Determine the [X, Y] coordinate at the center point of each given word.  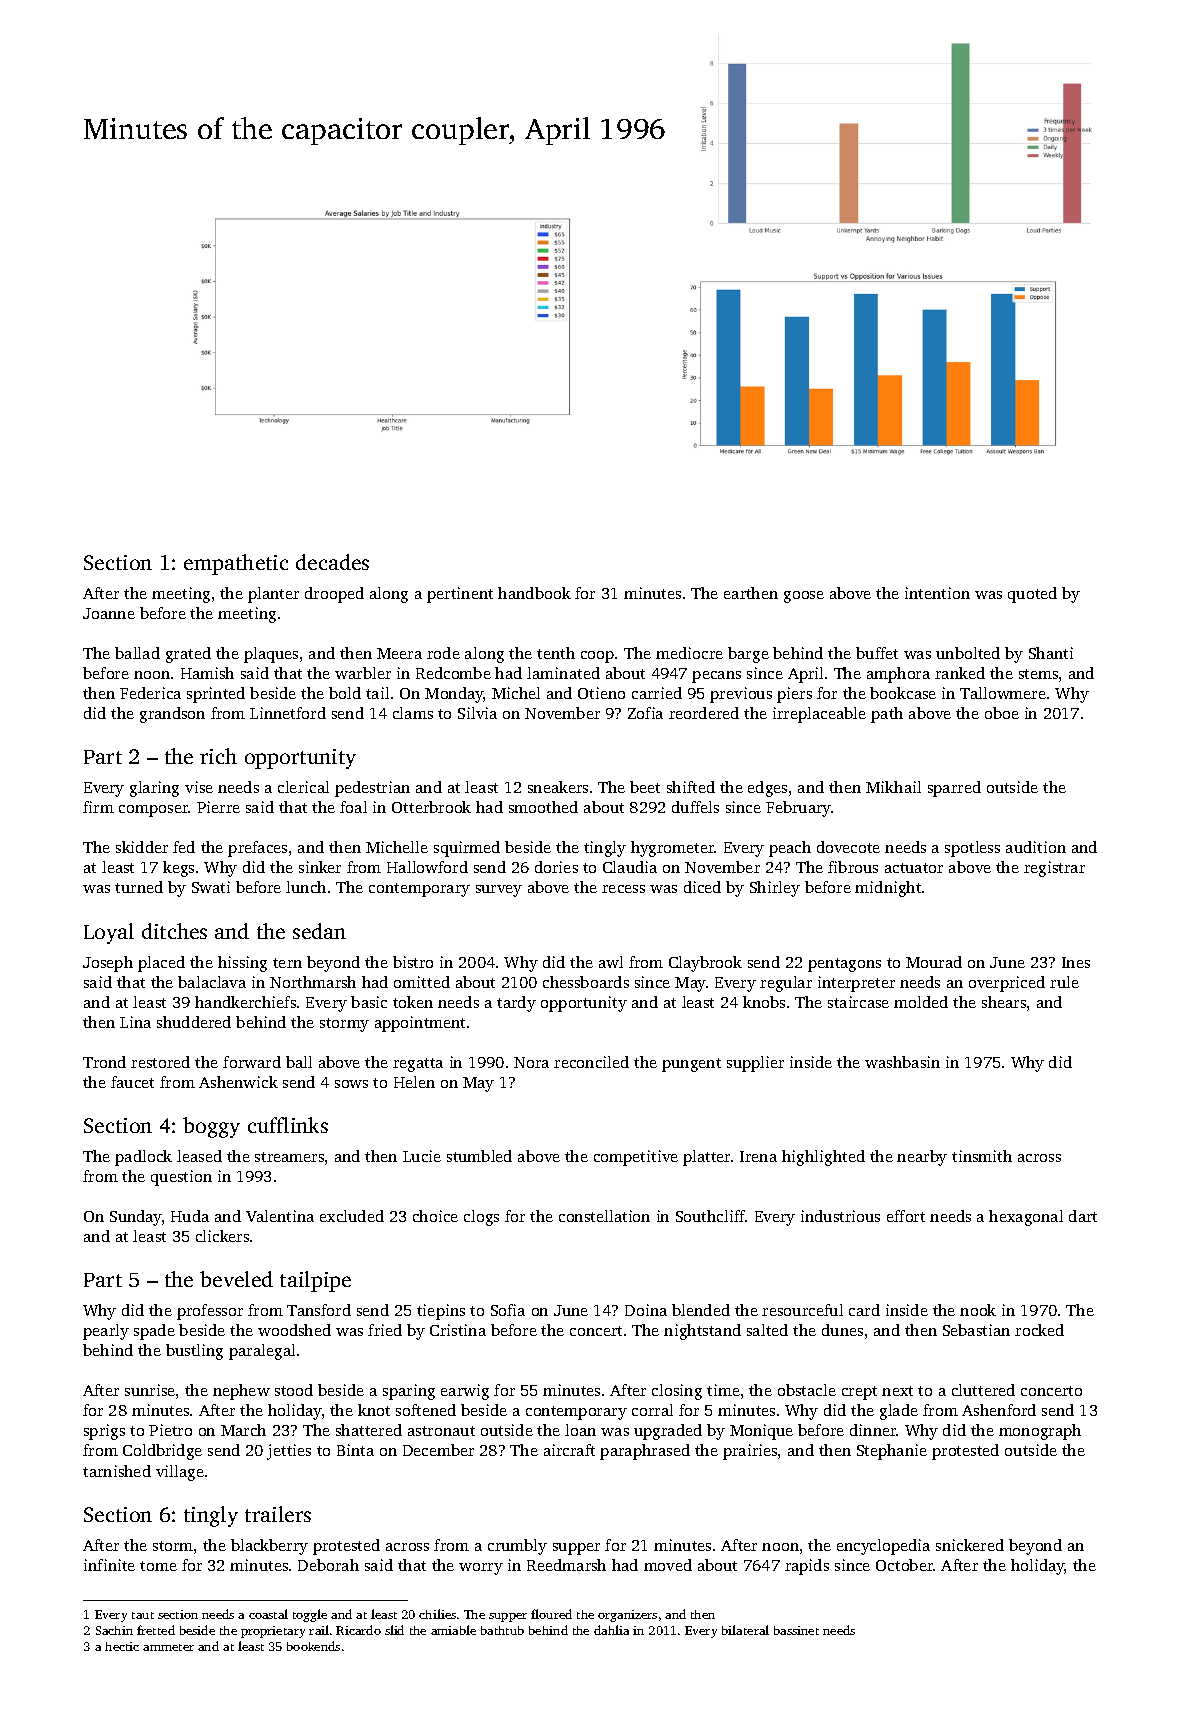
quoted [1032, 595]
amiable [453, 1630]
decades [332, 562]
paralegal [262, 1352]
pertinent [460, 595]
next [897, 1391]
